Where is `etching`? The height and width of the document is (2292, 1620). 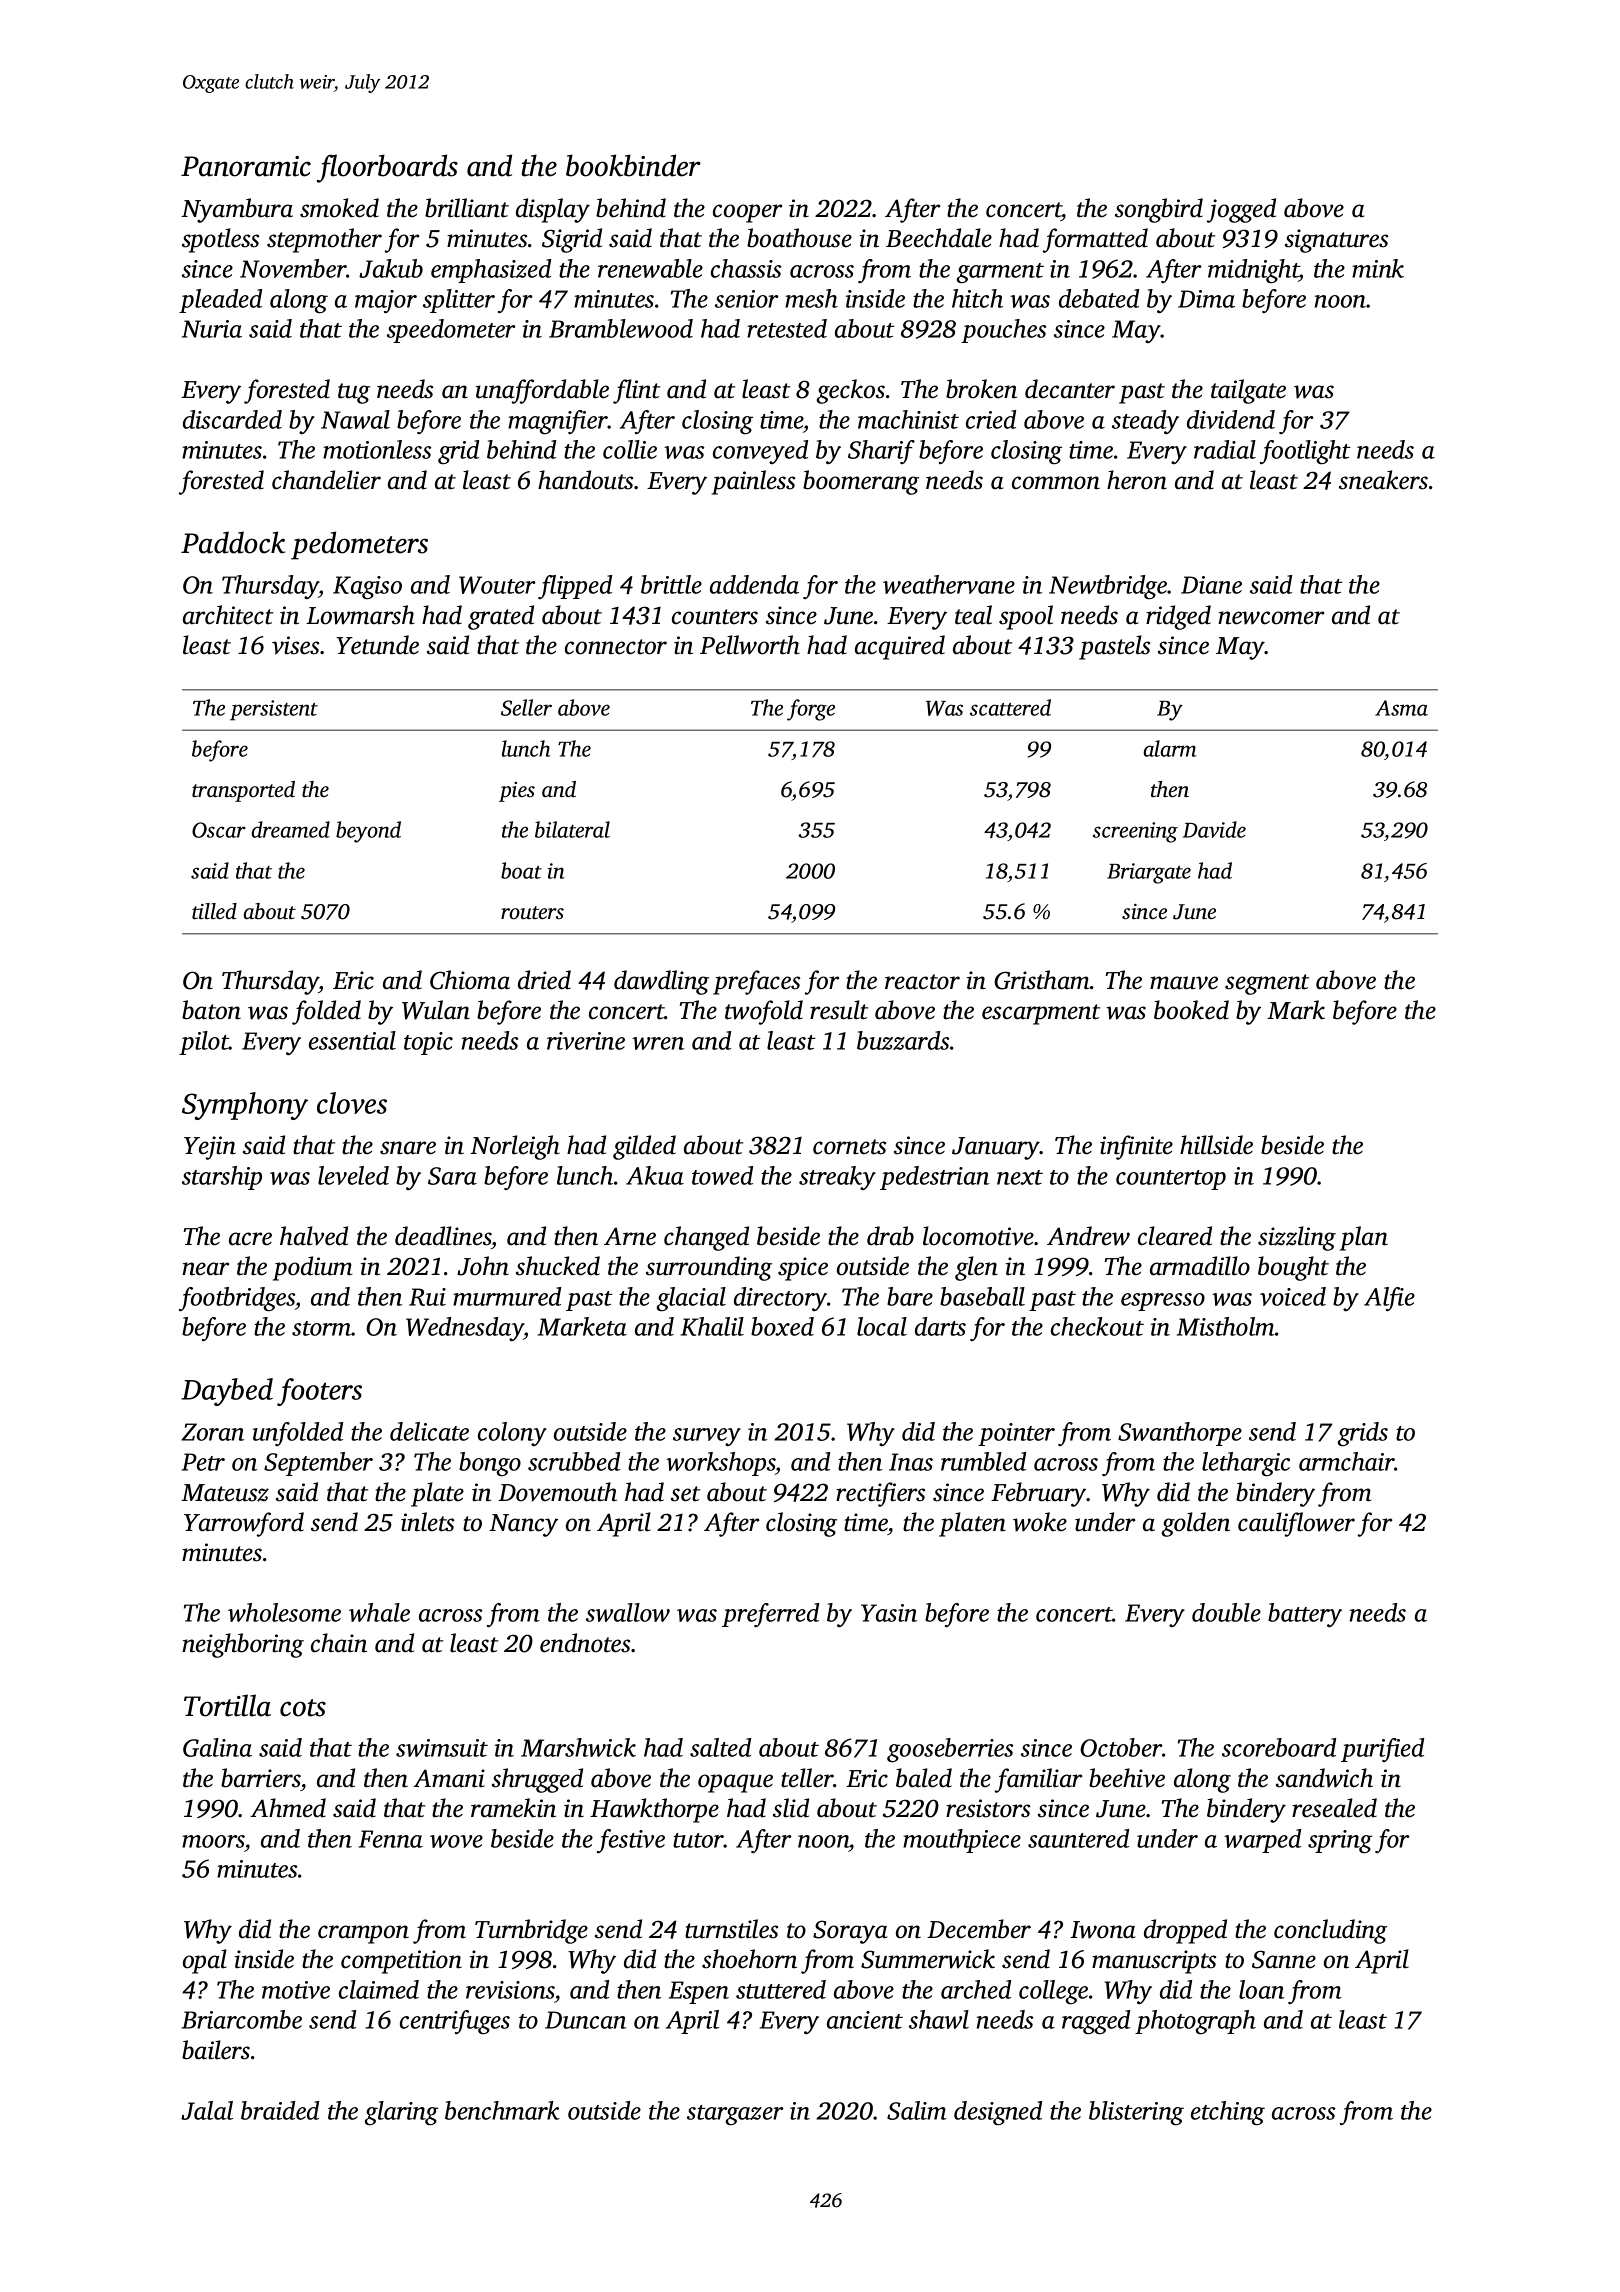
etching is located at coordinates (1228, 2113).
